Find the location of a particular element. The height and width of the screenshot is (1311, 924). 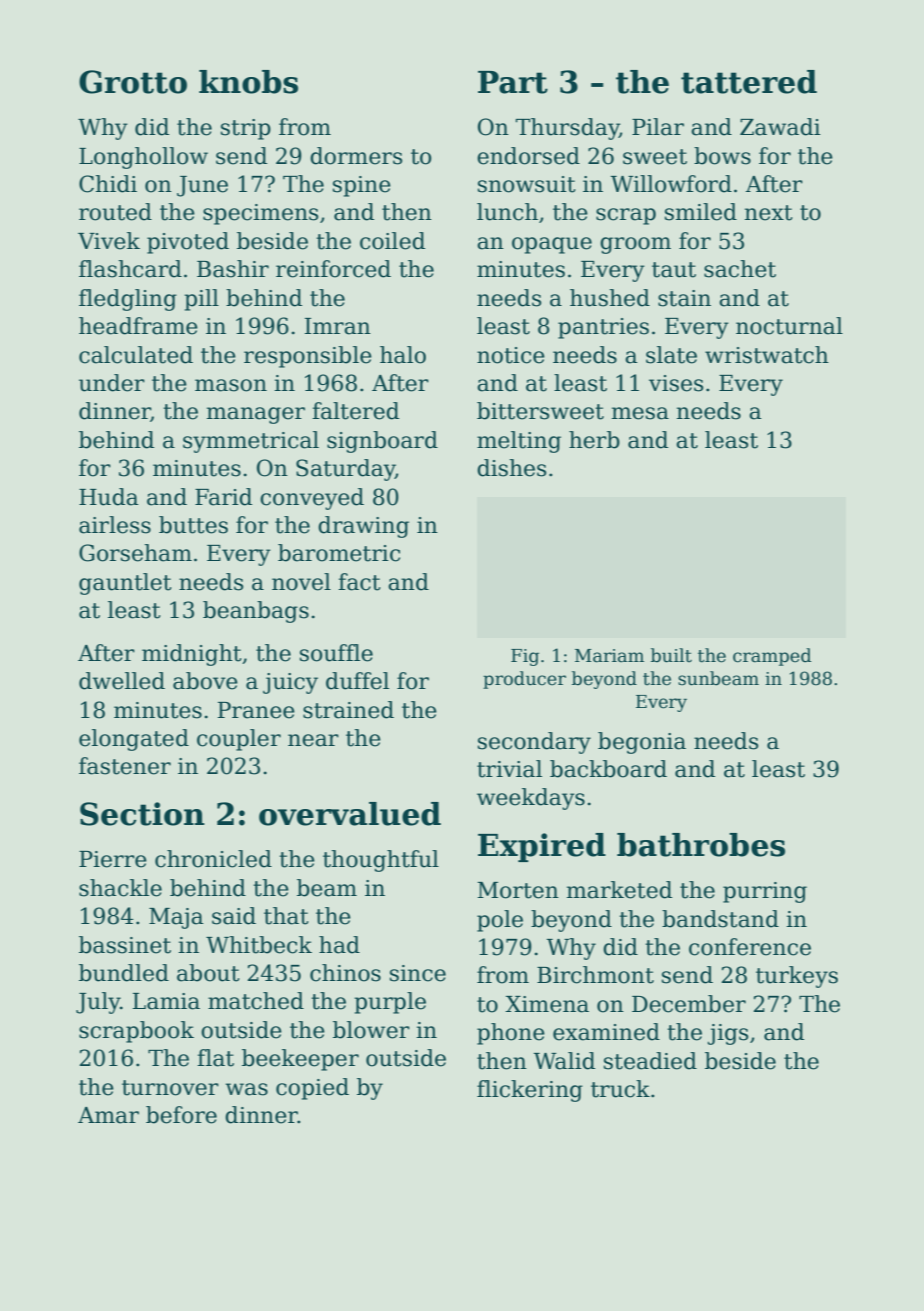

wristwatch is located at coordinates (767, 355).
